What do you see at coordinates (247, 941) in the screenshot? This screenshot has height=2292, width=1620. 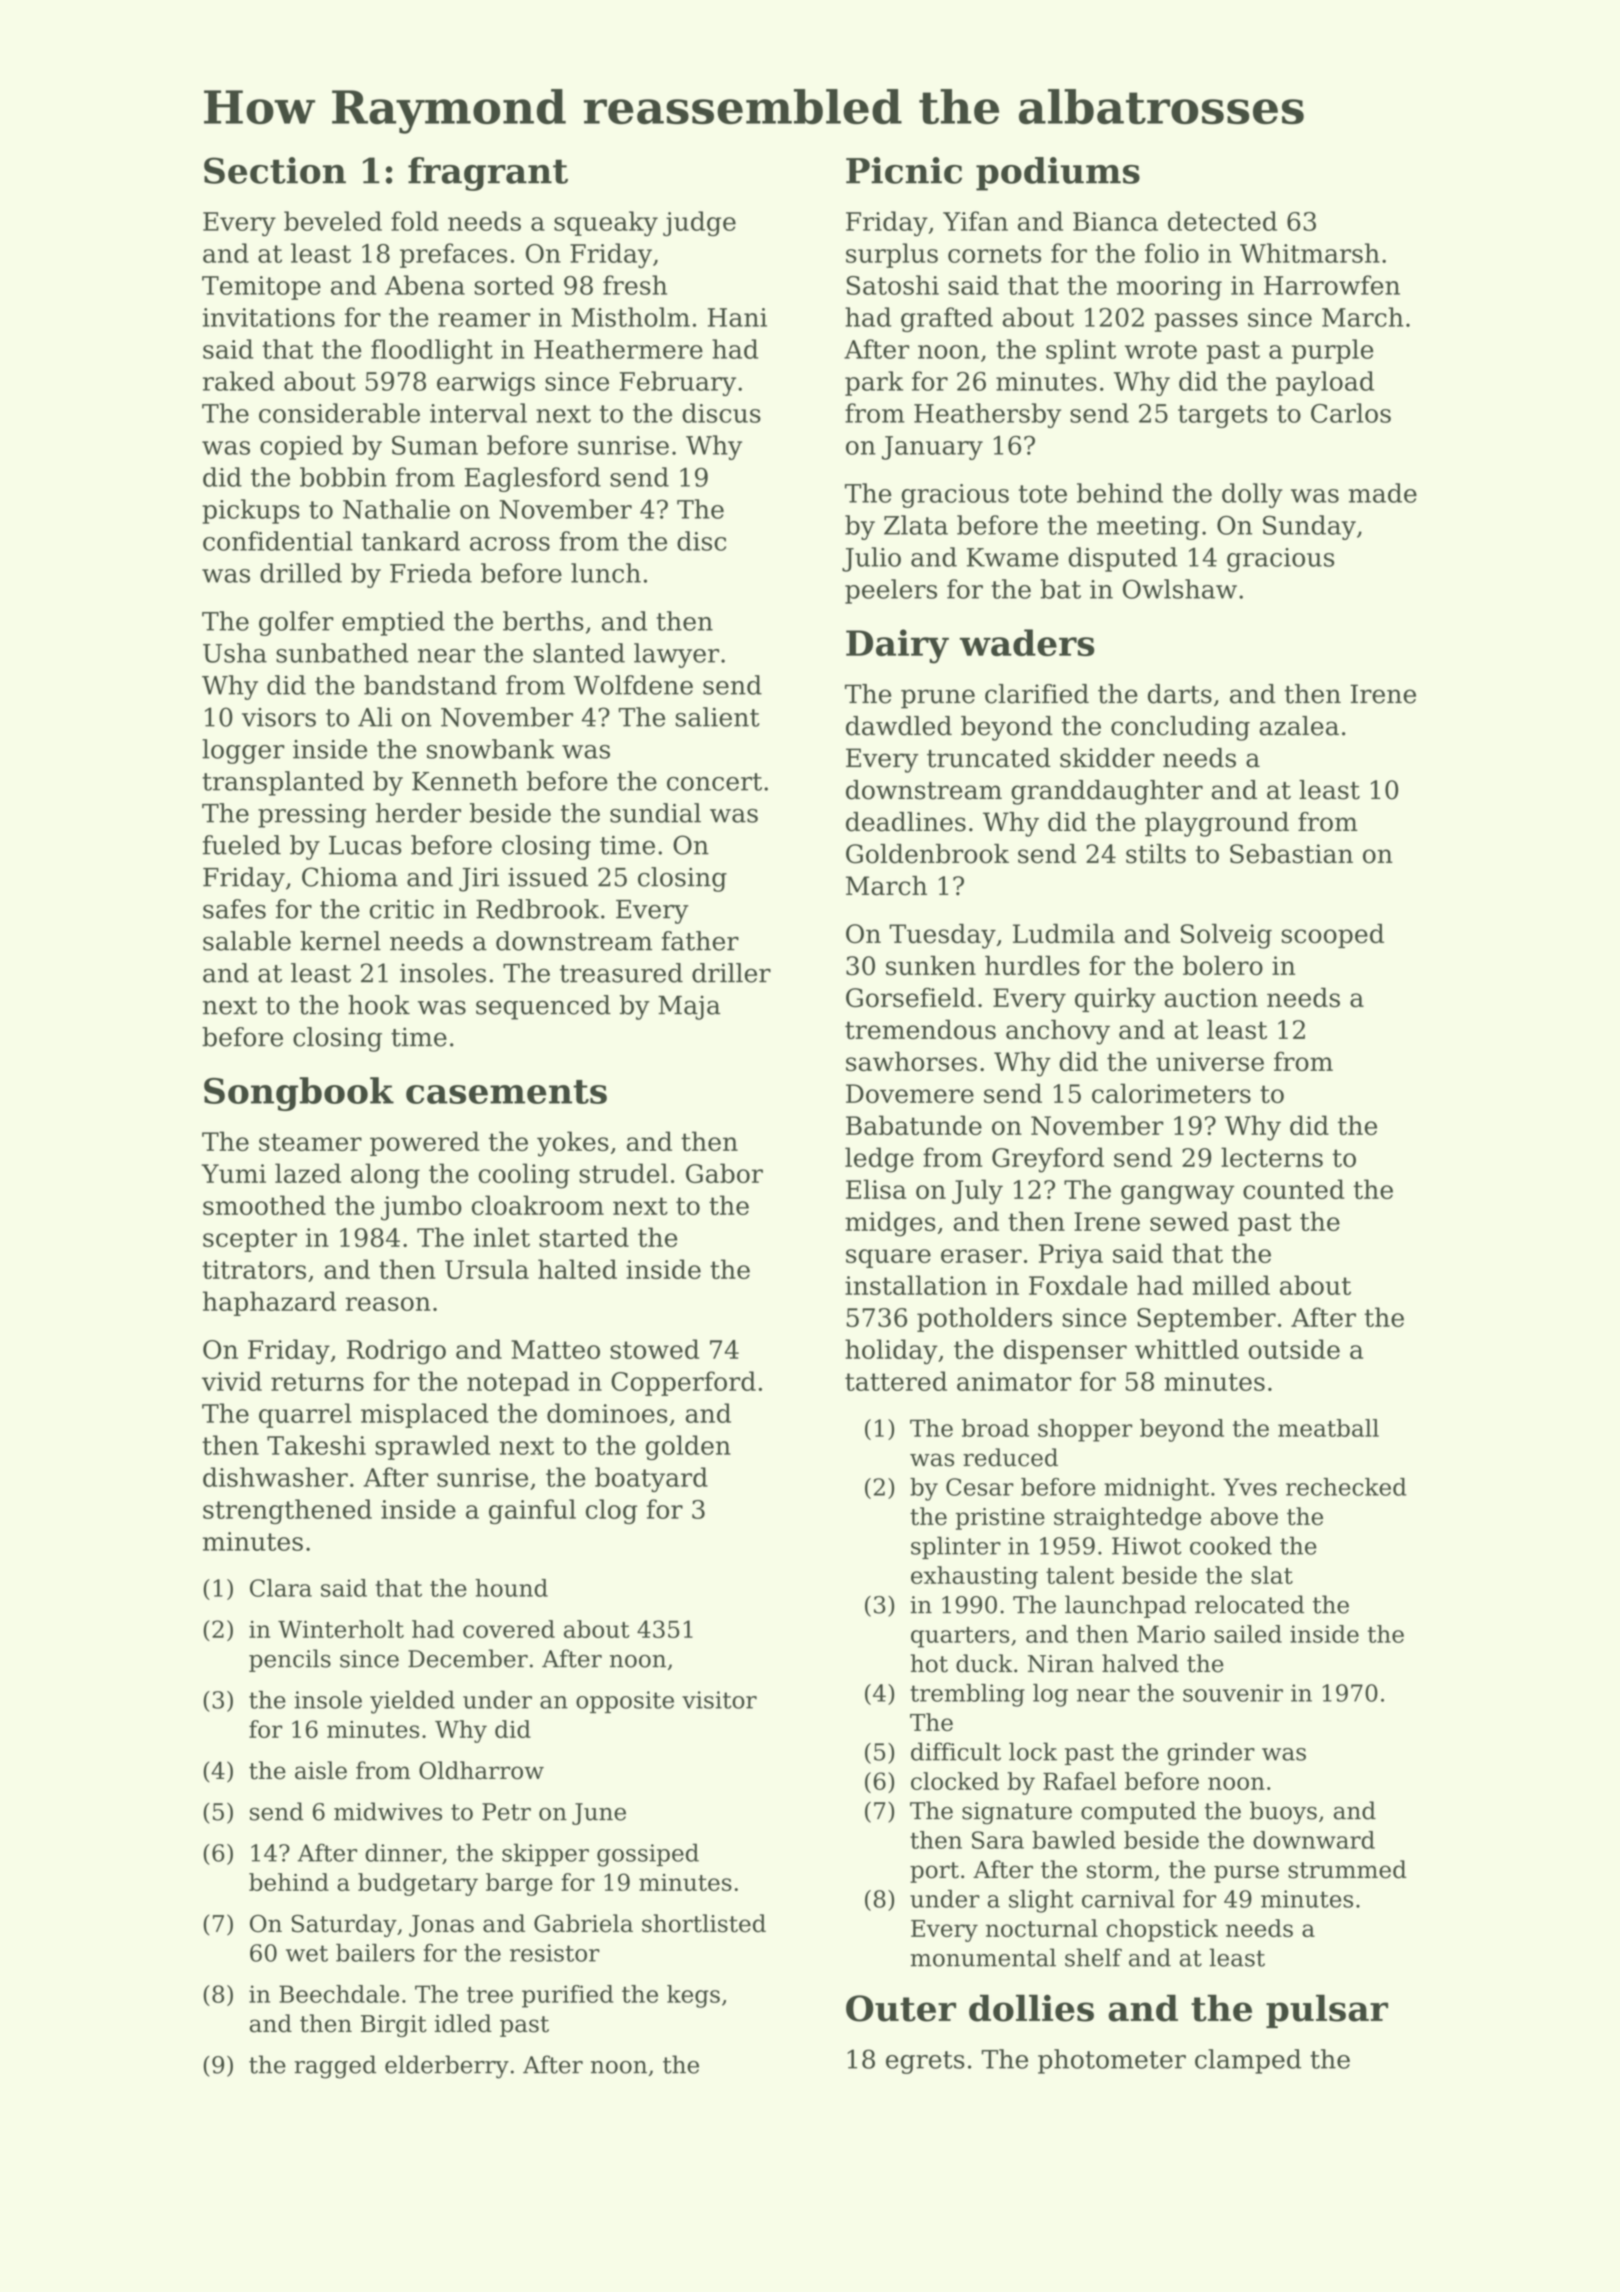 I see `salable` at bounding box center [247, 941].
